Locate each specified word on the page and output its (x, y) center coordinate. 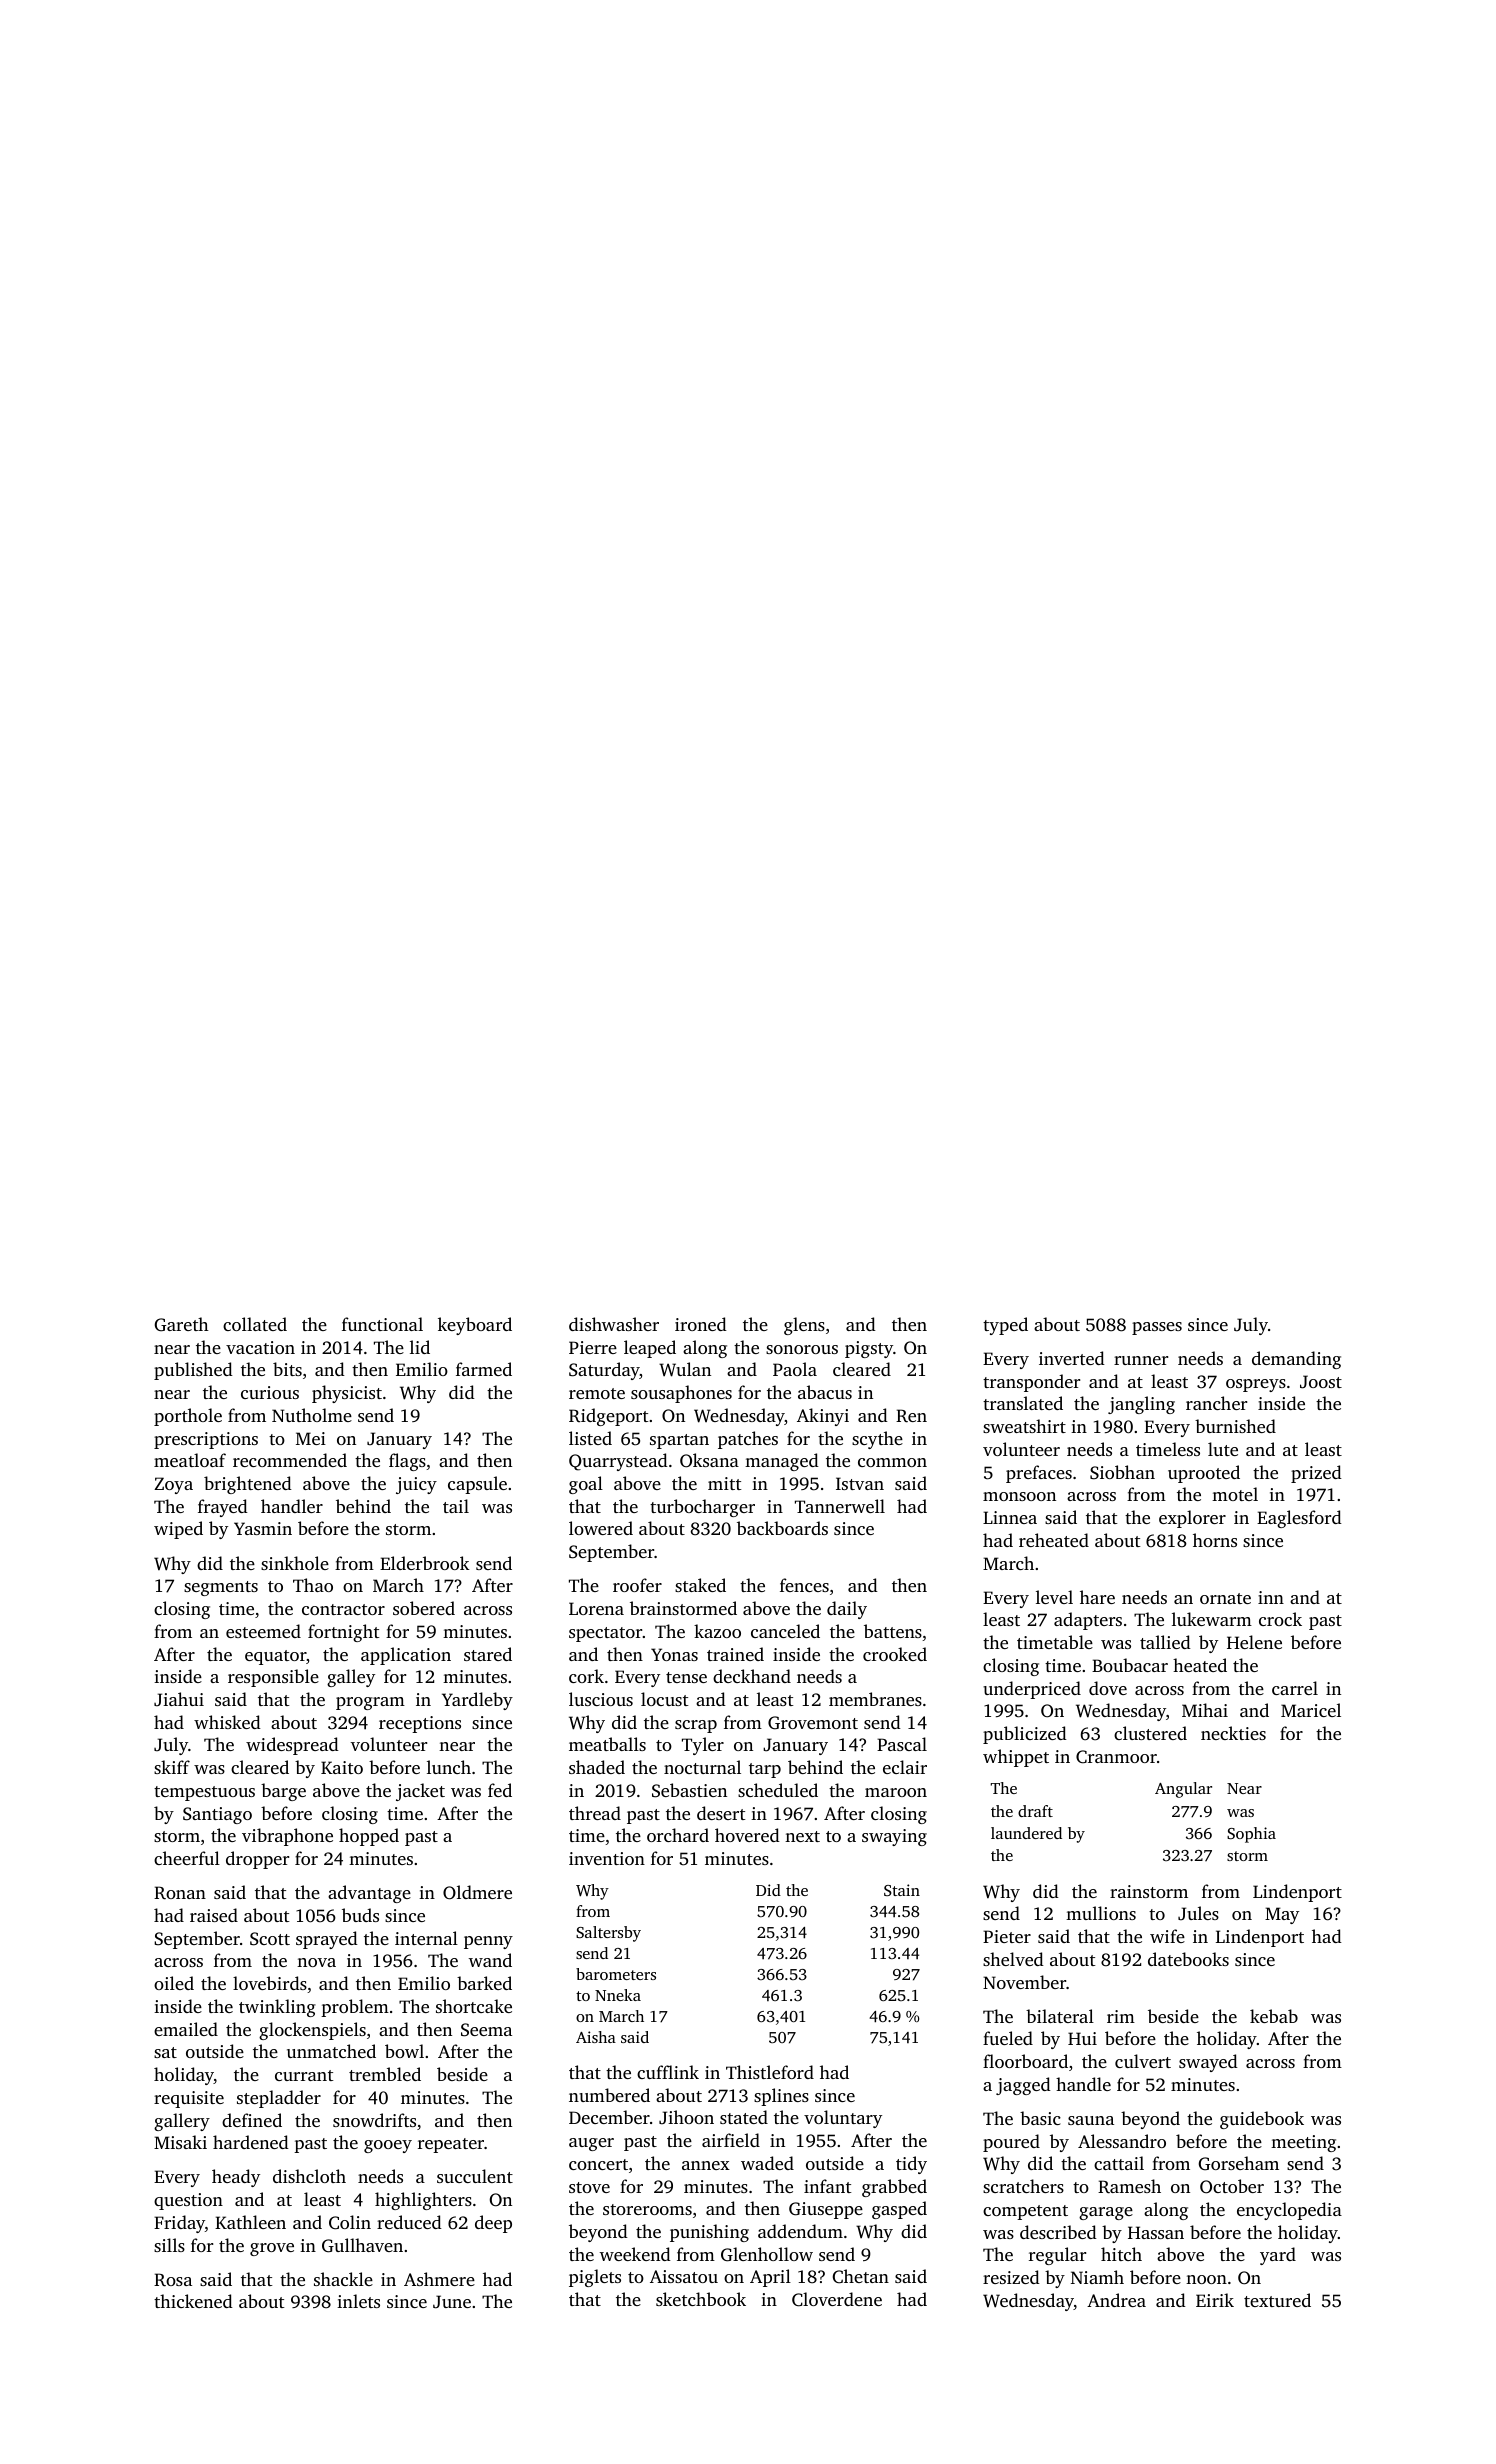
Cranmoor (1116, 1757)
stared (488, 1654)
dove (1108, 1688)
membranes (875, 1699)
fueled (1008, 2038)
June (452, 2302)
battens (893, 1631)
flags (407, 1462)
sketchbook (701, 2299)
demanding (1296, 1360)
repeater (451, 2145)
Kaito (342, 1767)
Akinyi (823, 1417)
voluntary (843, 2119)
